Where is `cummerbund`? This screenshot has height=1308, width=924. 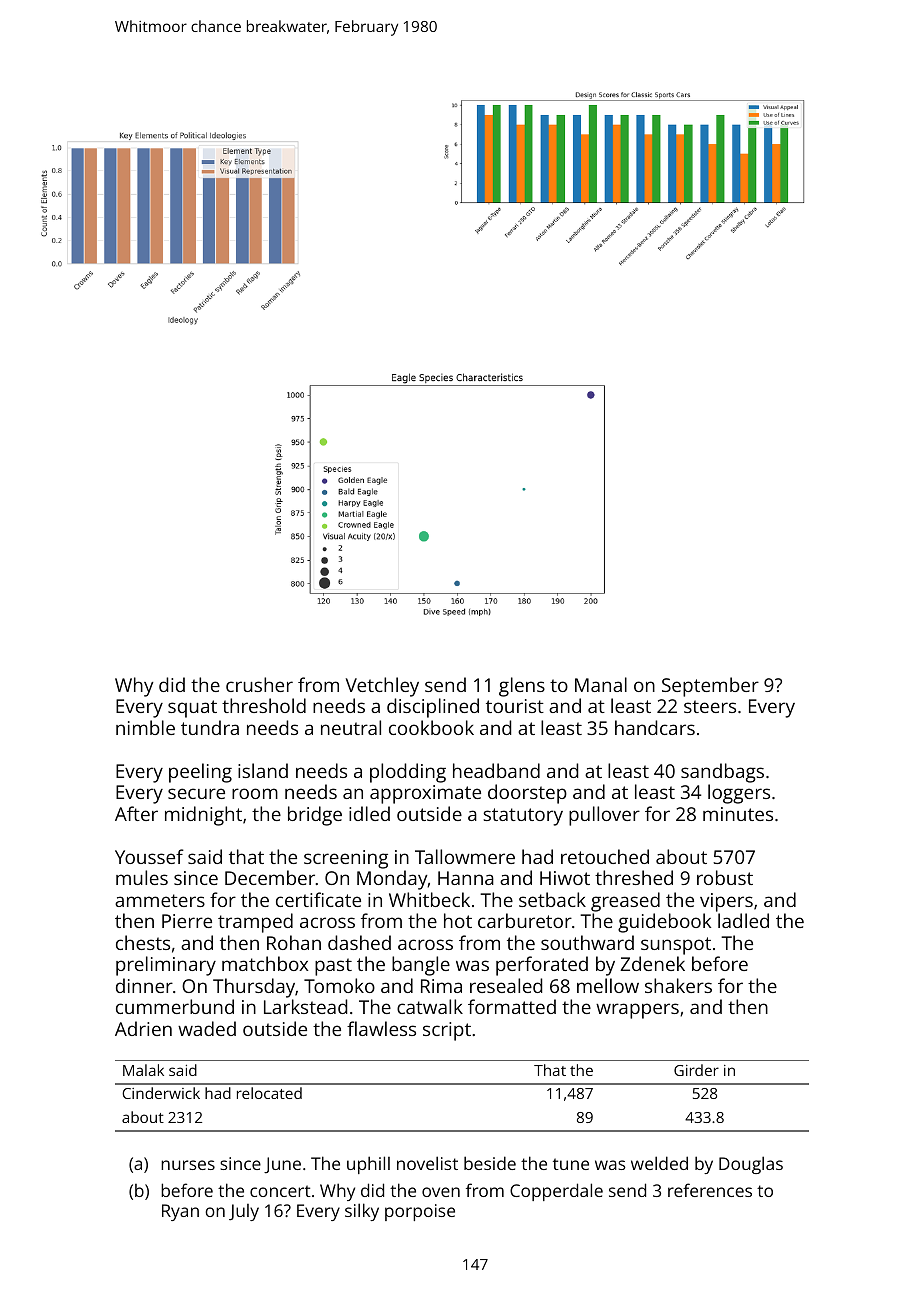 cummerbund is located at coordinates (175, 1006).
